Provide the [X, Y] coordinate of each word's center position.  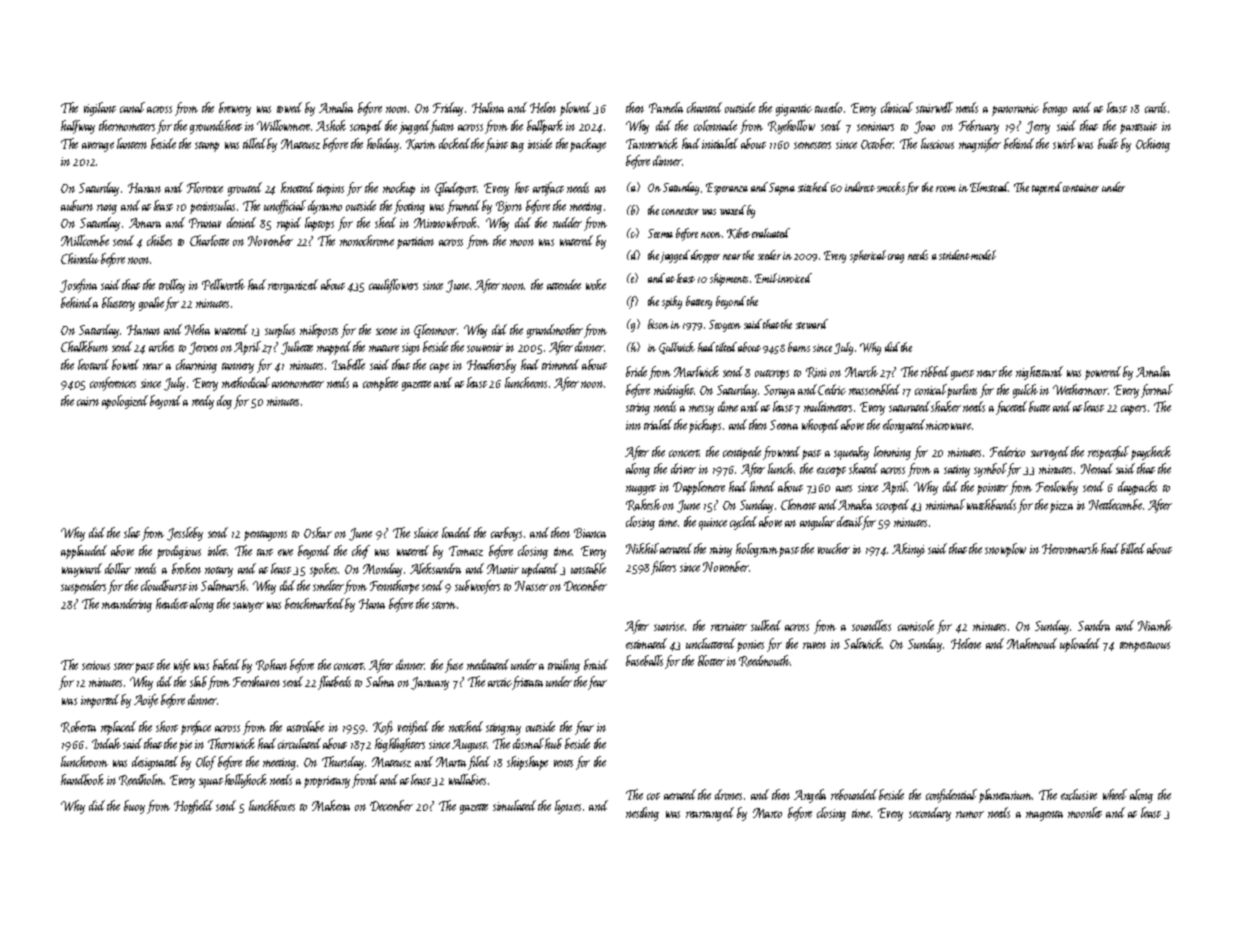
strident [954, 255]
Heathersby [491, 366]
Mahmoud [1032, 643]
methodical [246, 382]
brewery [235, 109]
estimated [646, 643]
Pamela [666, 107]
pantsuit [1138, 128]
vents [563, 763]
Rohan [271, 665]
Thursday [343, 763]
